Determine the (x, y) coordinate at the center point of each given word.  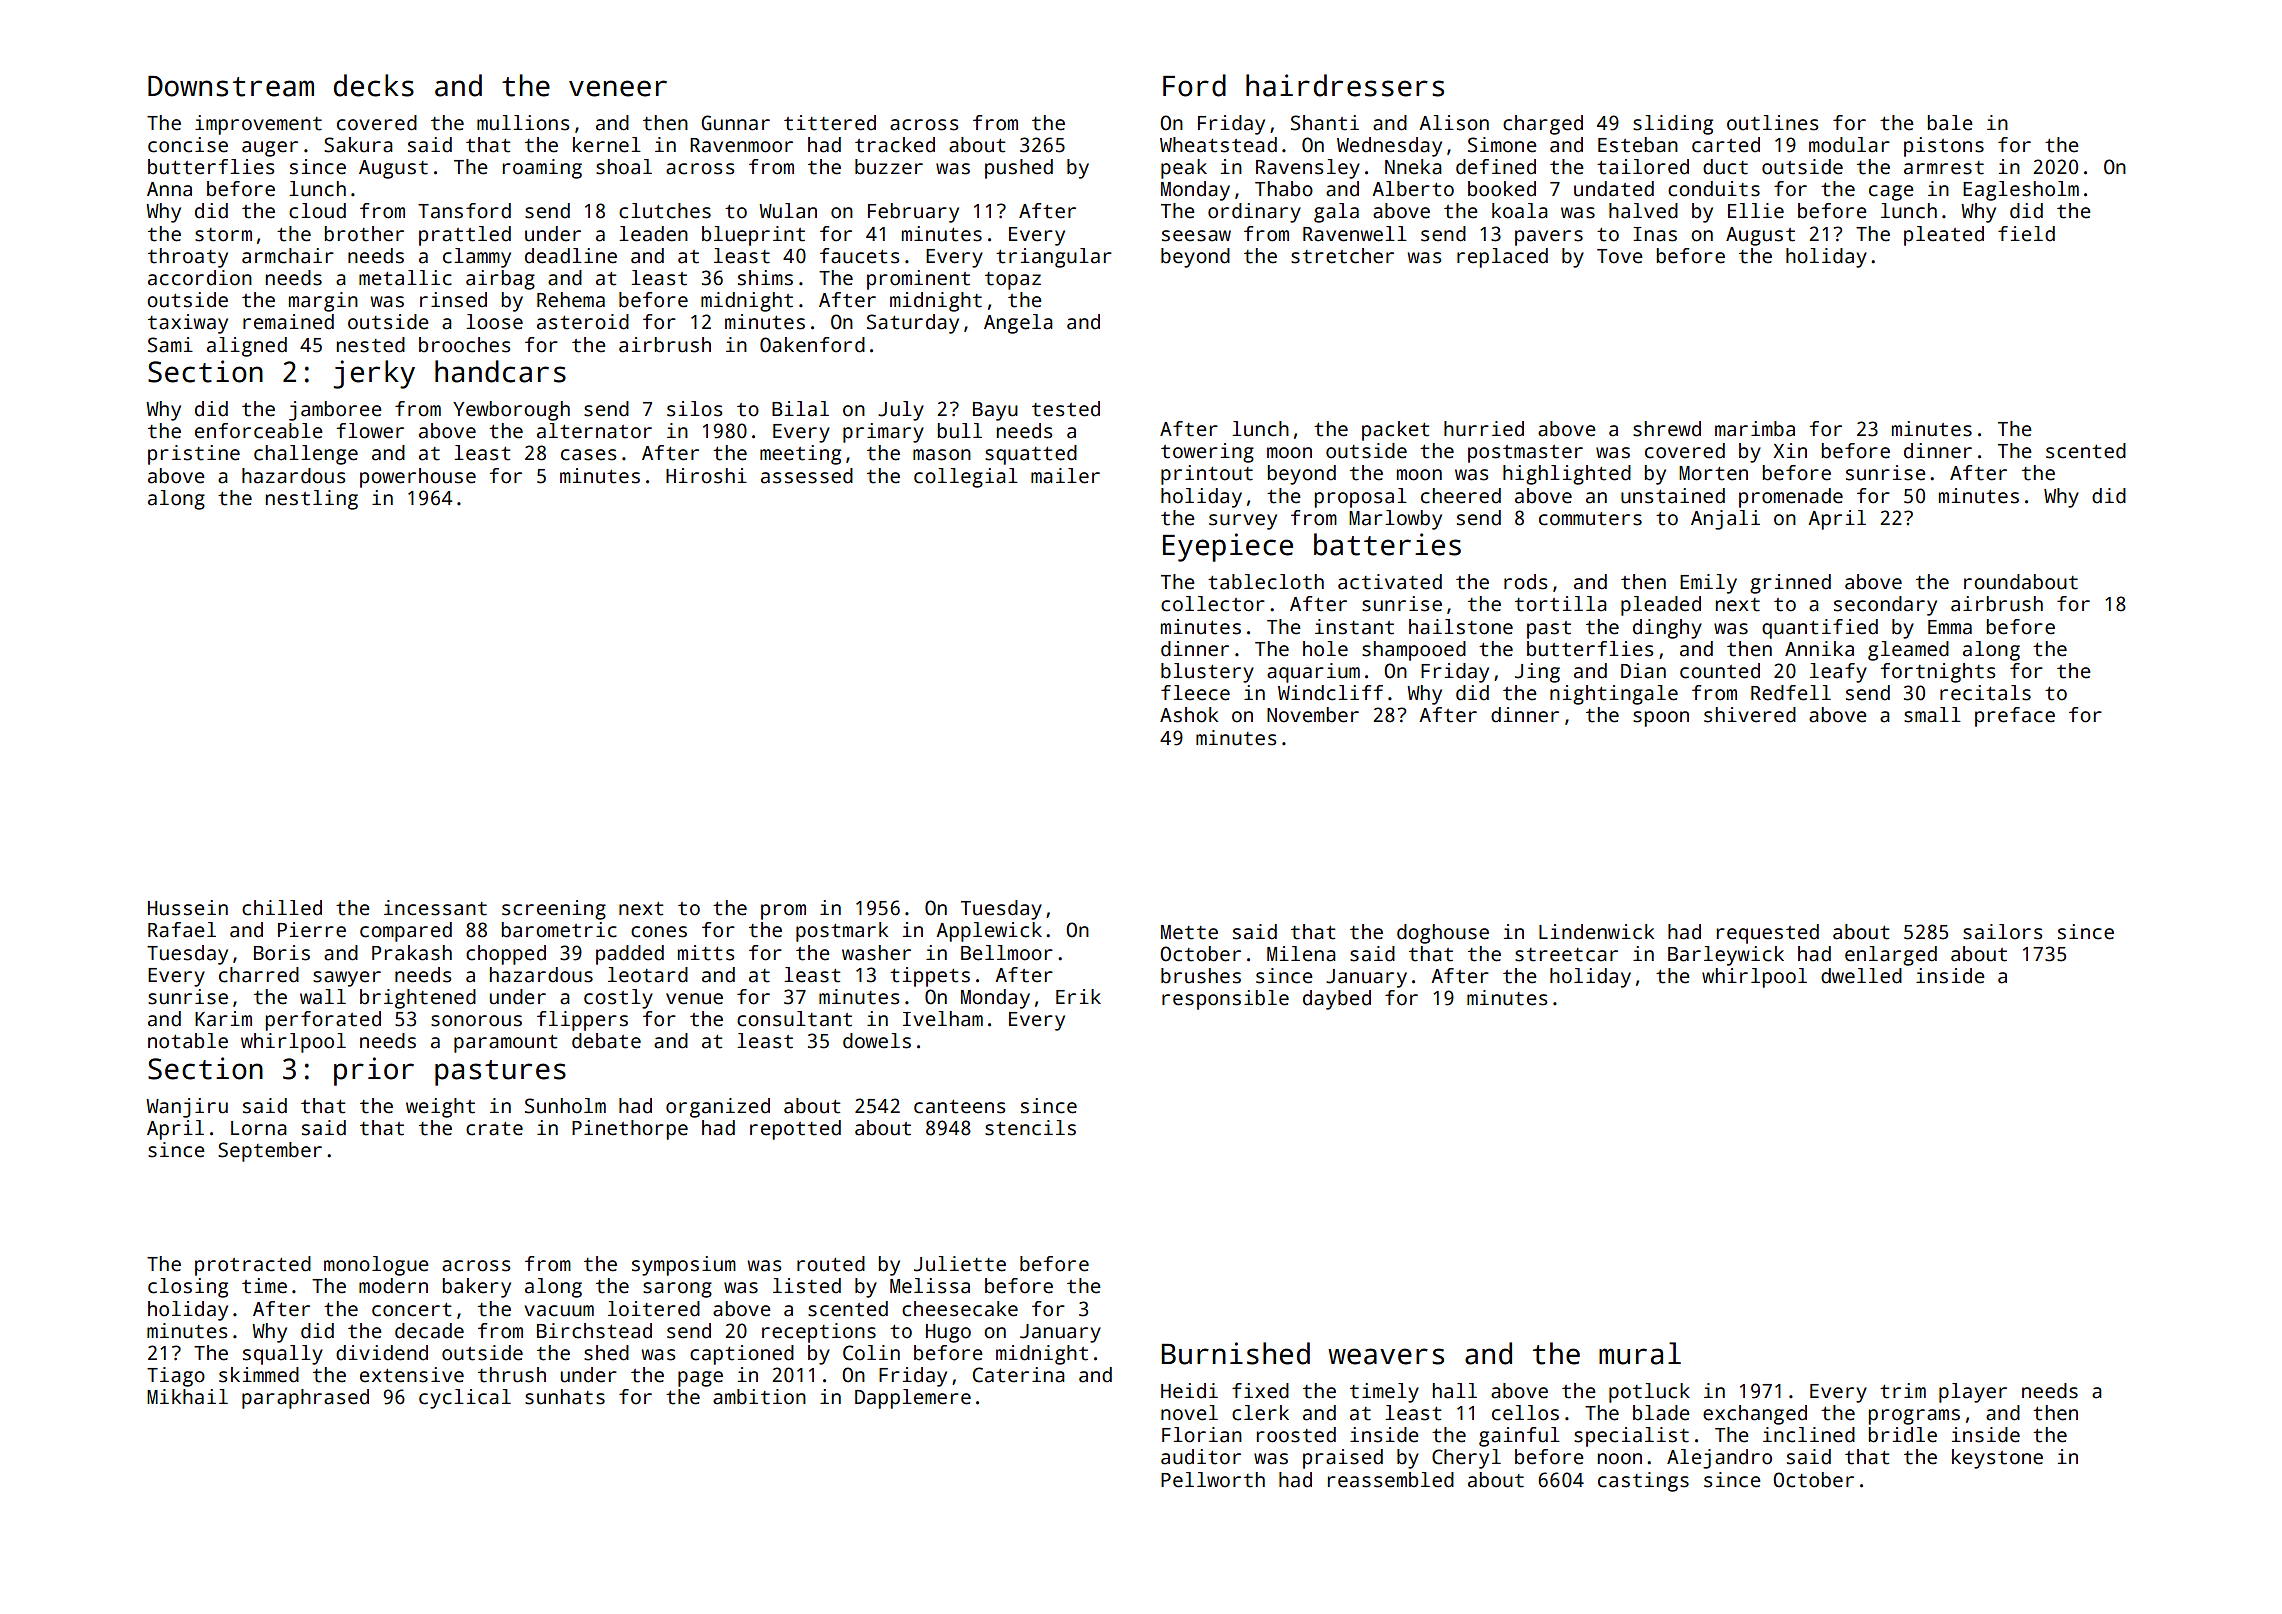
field (2026, 234)
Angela (1018, 324)
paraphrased (305, 1399)
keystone (1997, 1459)
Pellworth (1213, 1480)
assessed (807, 476)
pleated (1944, 236)
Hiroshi (706, 476)
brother (364, 234)
